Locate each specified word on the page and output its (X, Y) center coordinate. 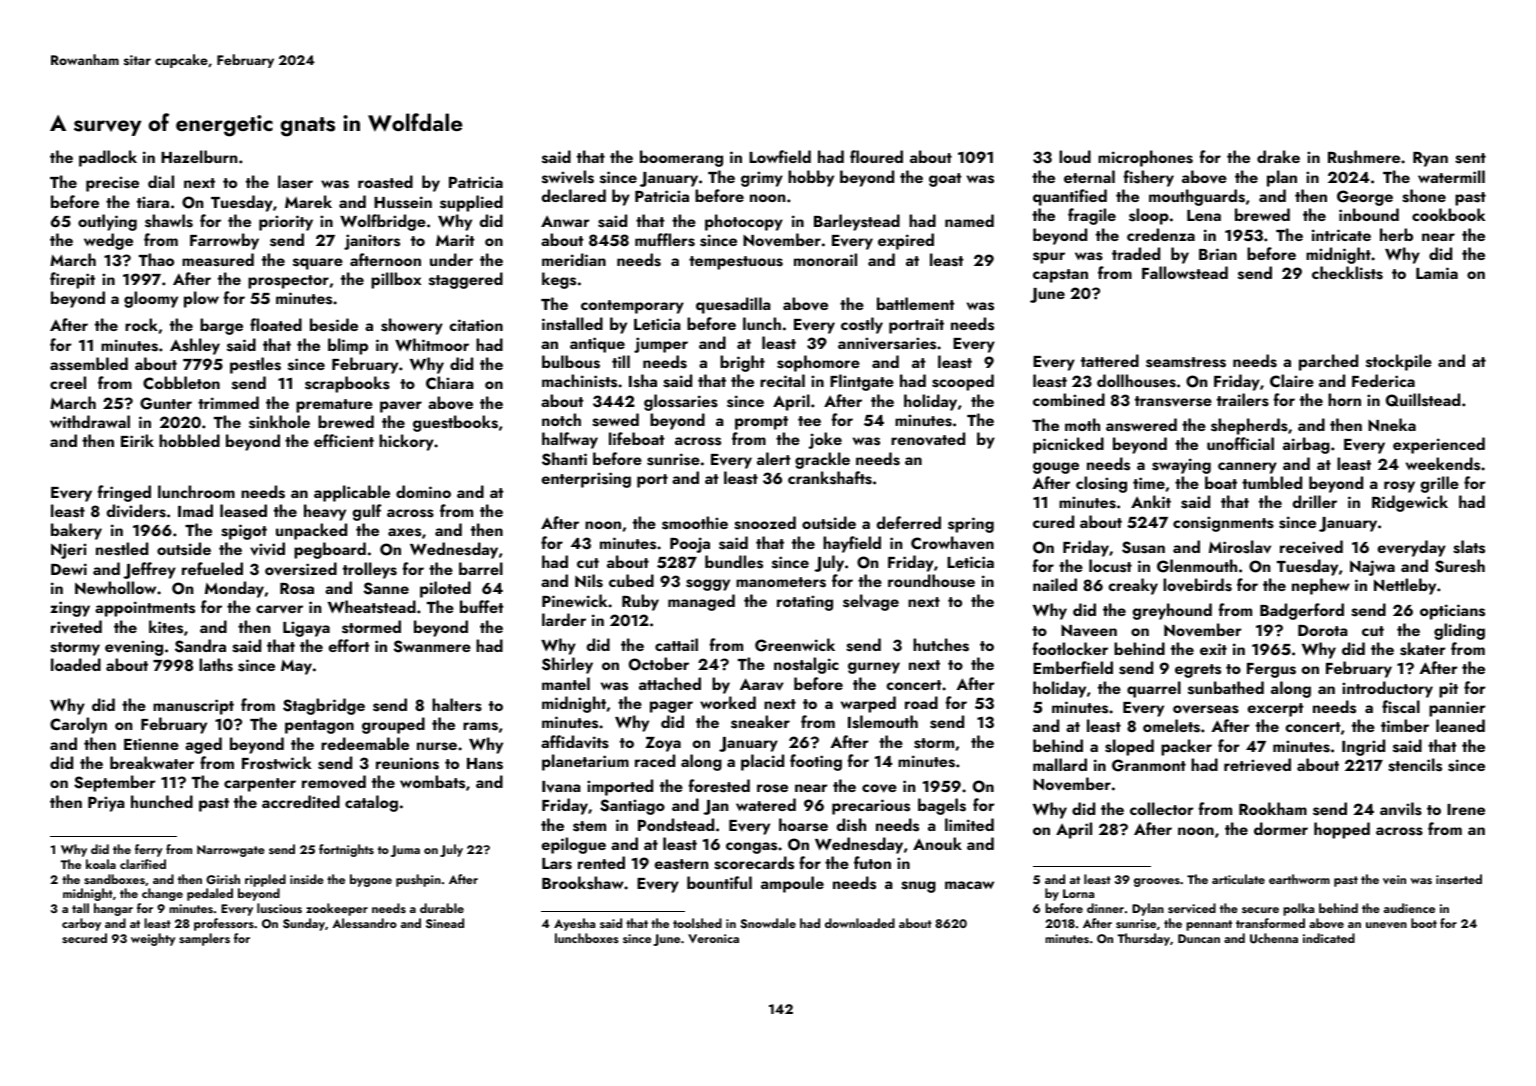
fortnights (346, 850)
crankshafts (830, 478)
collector (1162, 808)
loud (1075, 156)
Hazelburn (199, 156)
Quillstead (1423, 400)
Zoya (663, 744)
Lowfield (780, 156)
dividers (136, 511)
